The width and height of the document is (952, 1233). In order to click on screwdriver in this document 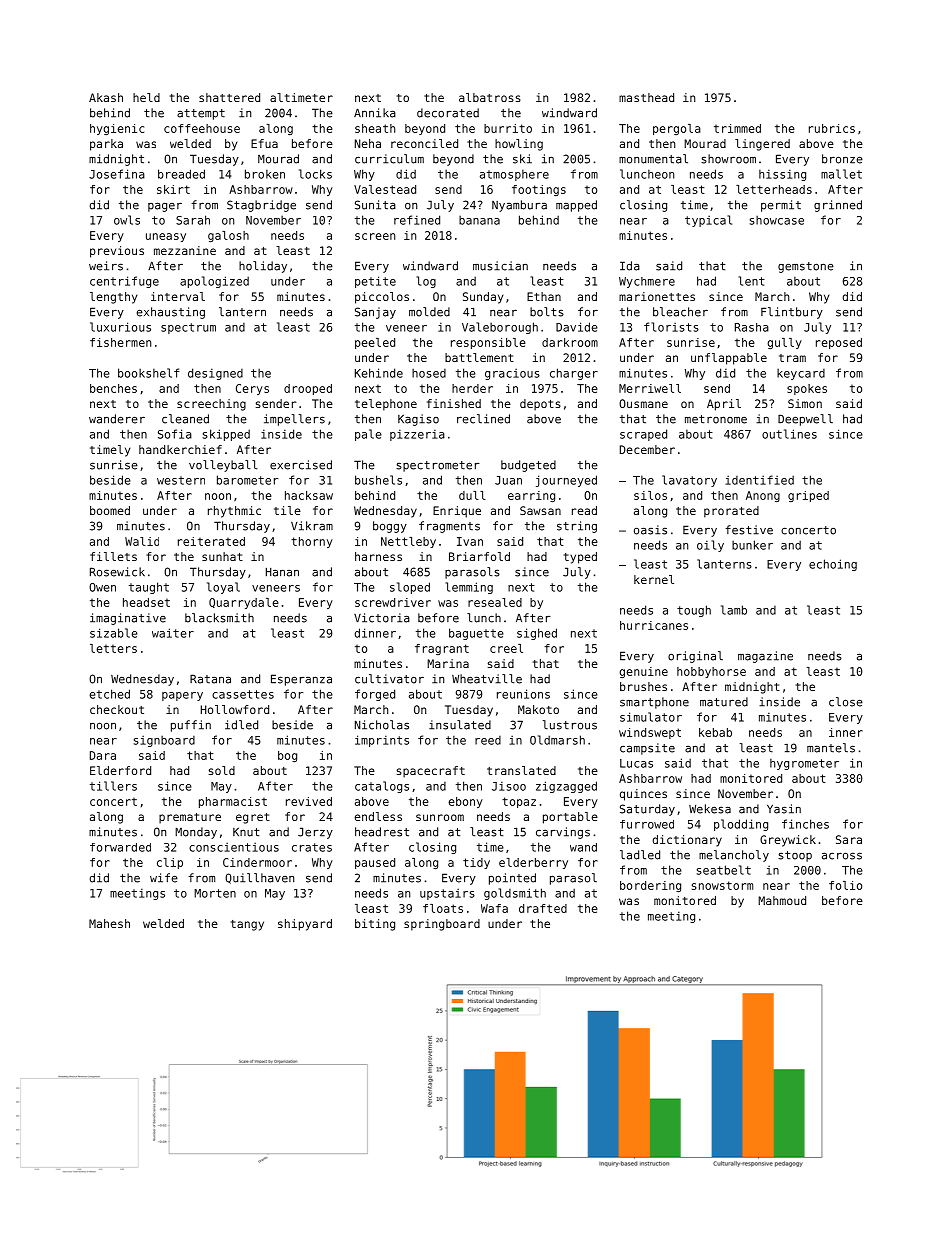, I will do `click(393, 602)`.
